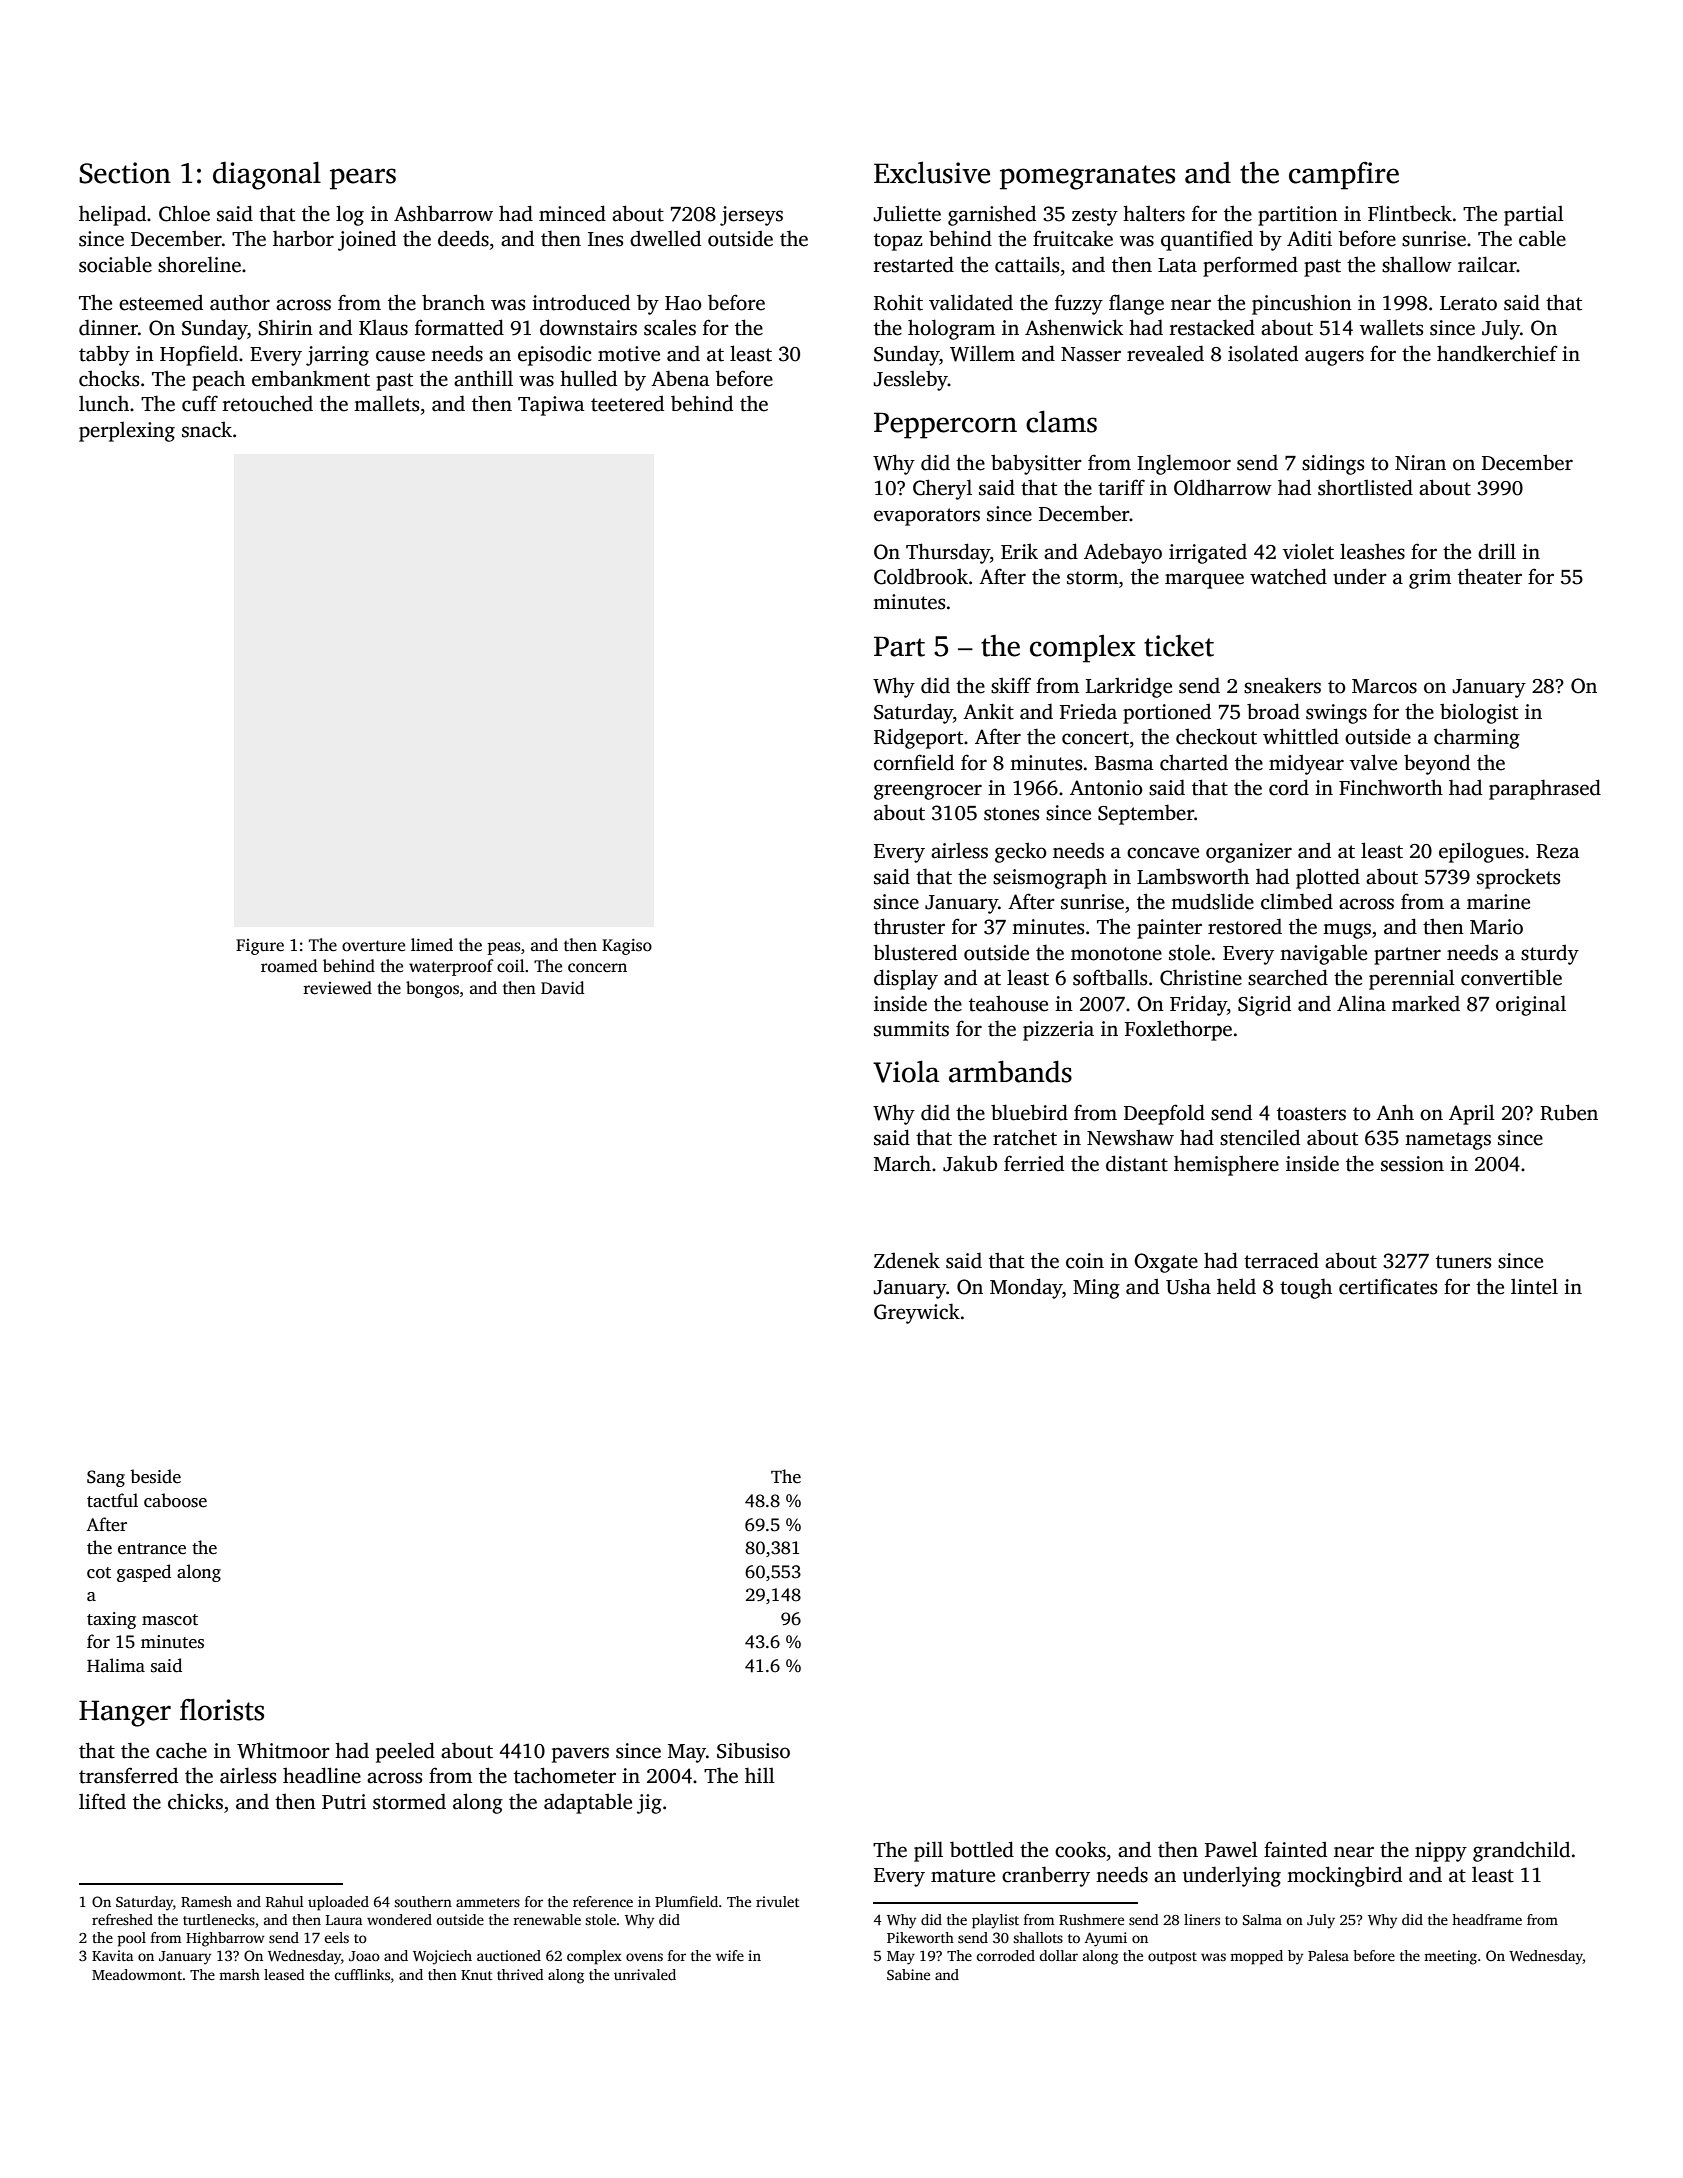 The image size is (1683, 2178). What do you see at coordinates (1154, 213) in the image?
I see `halters` at bounding box center [1154, 213].
